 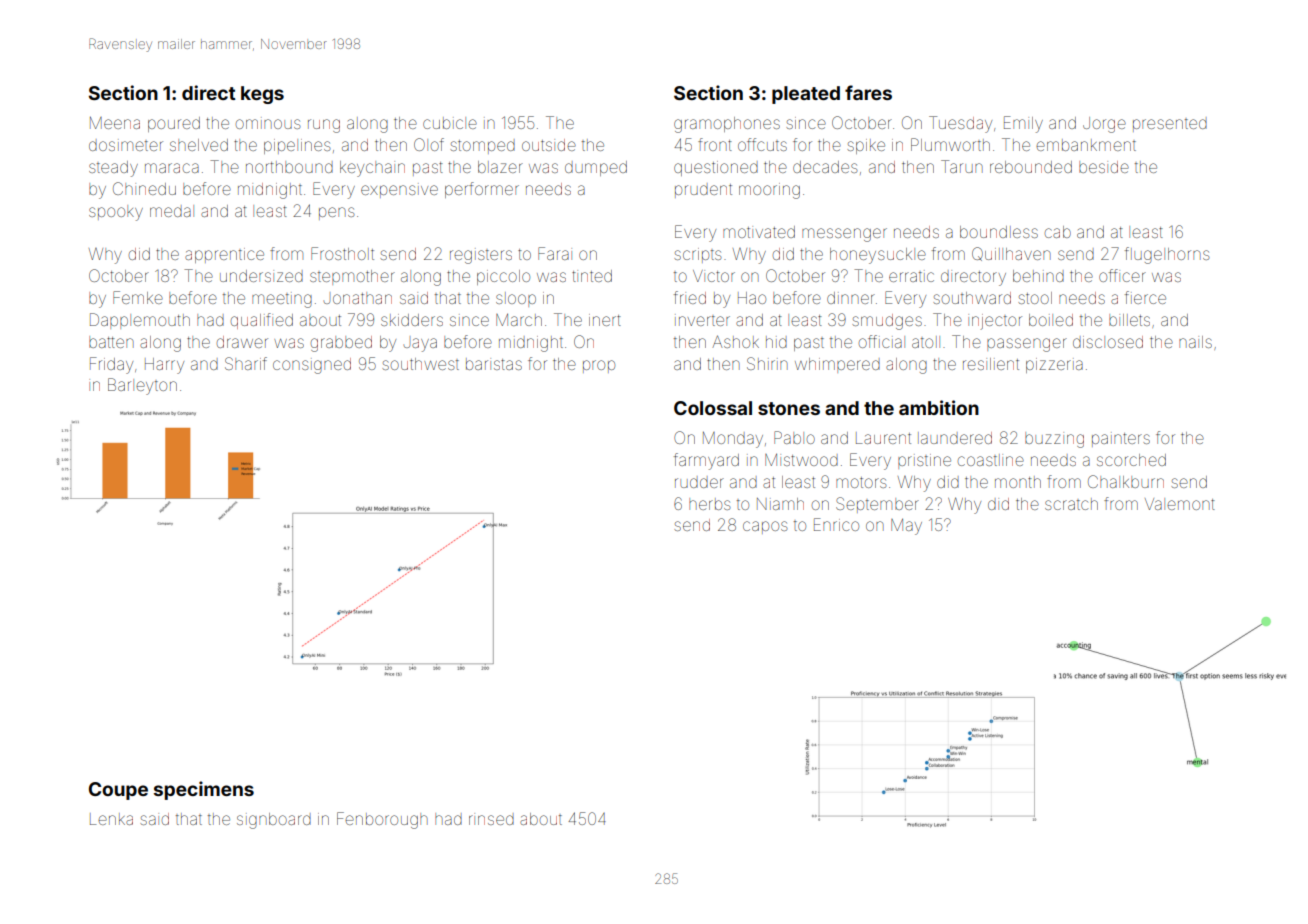 What do you see at coordinates (262, 95) in the image?
I see `kegs` at bounding box center [262, 95].
